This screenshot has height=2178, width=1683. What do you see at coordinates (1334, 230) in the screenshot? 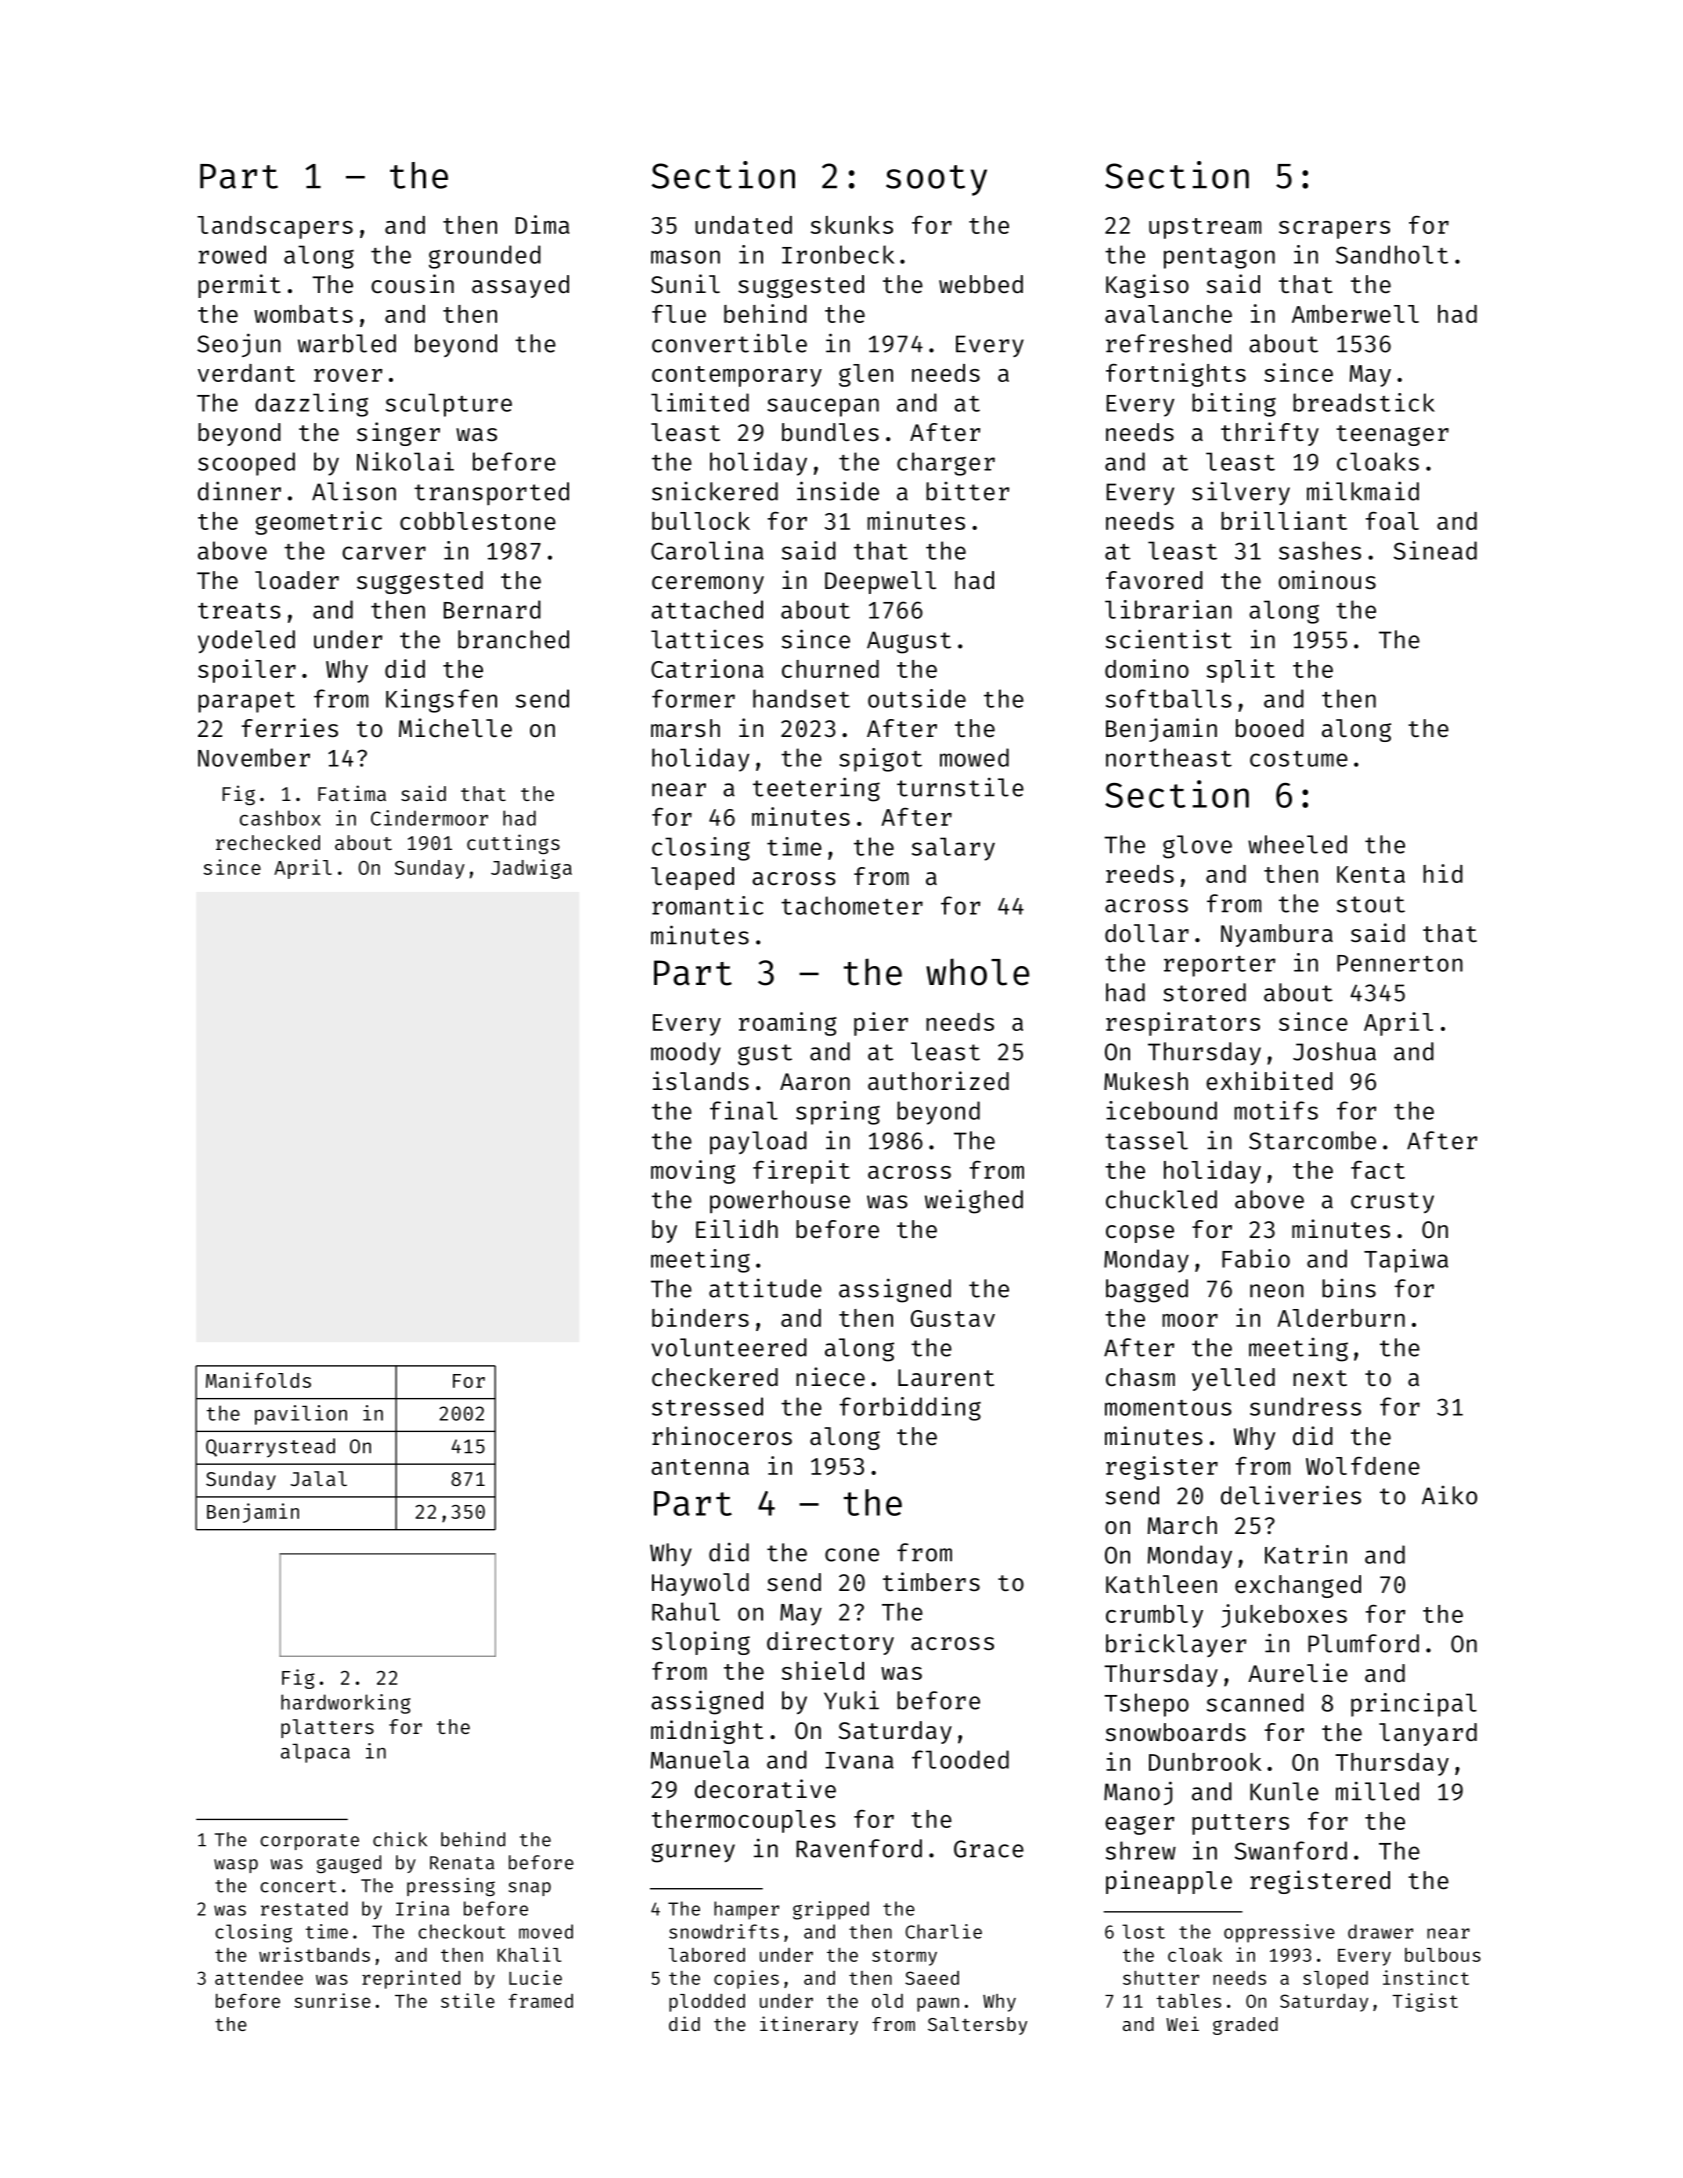
I see `scrapers` at bounding box center [1334, 230].
